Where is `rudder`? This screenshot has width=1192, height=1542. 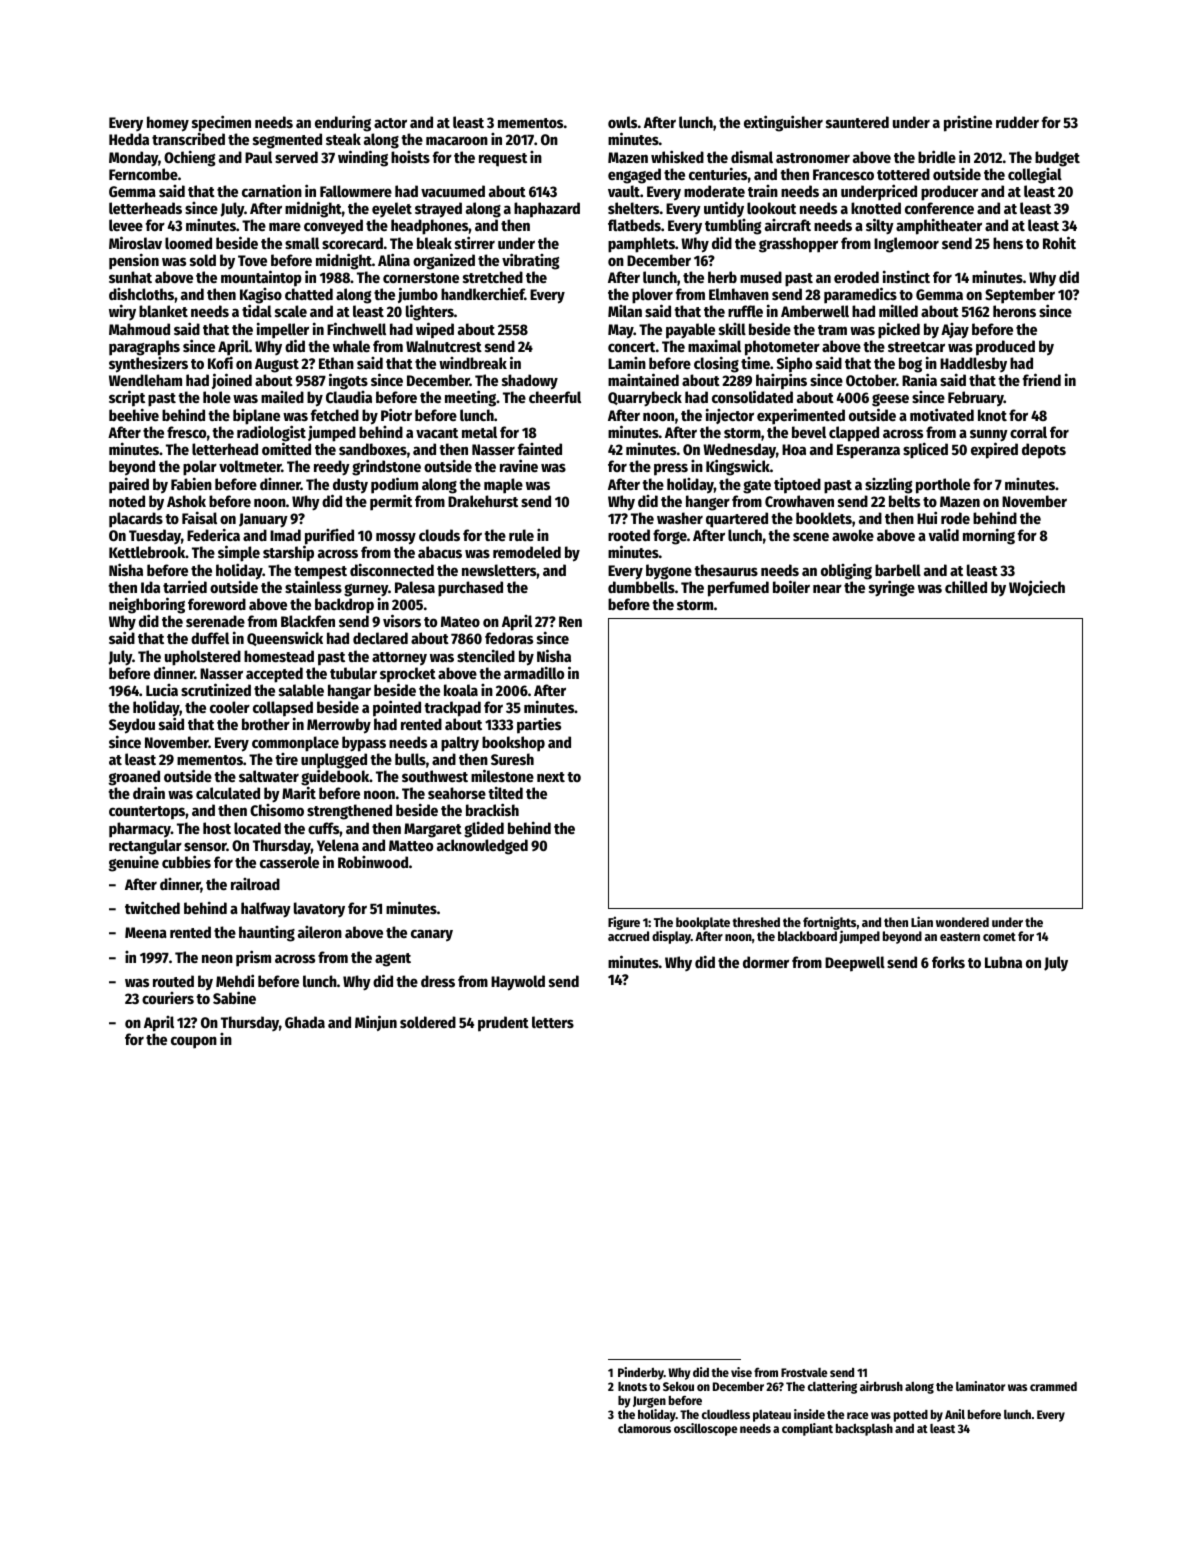 rudder is located at coordinates (1017, 122).
